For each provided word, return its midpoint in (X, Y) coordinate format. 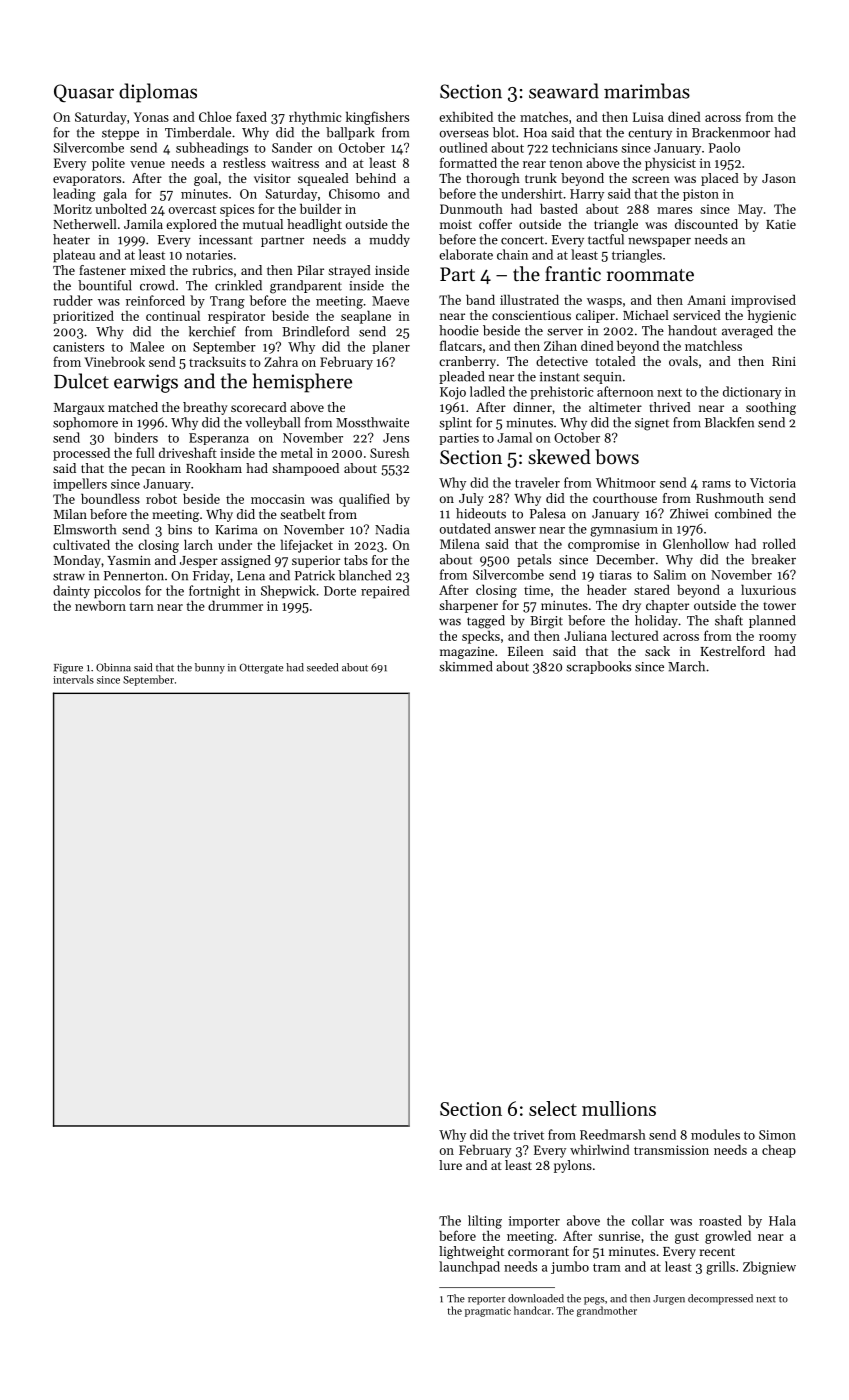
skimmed (465, 666)
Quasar (84, 93)
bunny (210, 668)
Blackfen (729, 422)
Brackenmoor (731, 132)
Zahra (281, 362)
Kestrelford (732, 651)
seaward (564, 91)
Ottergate (261, 668)
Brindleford (315, 331)
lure (450, 1165)
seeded (322, 667)
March (686, 666)
